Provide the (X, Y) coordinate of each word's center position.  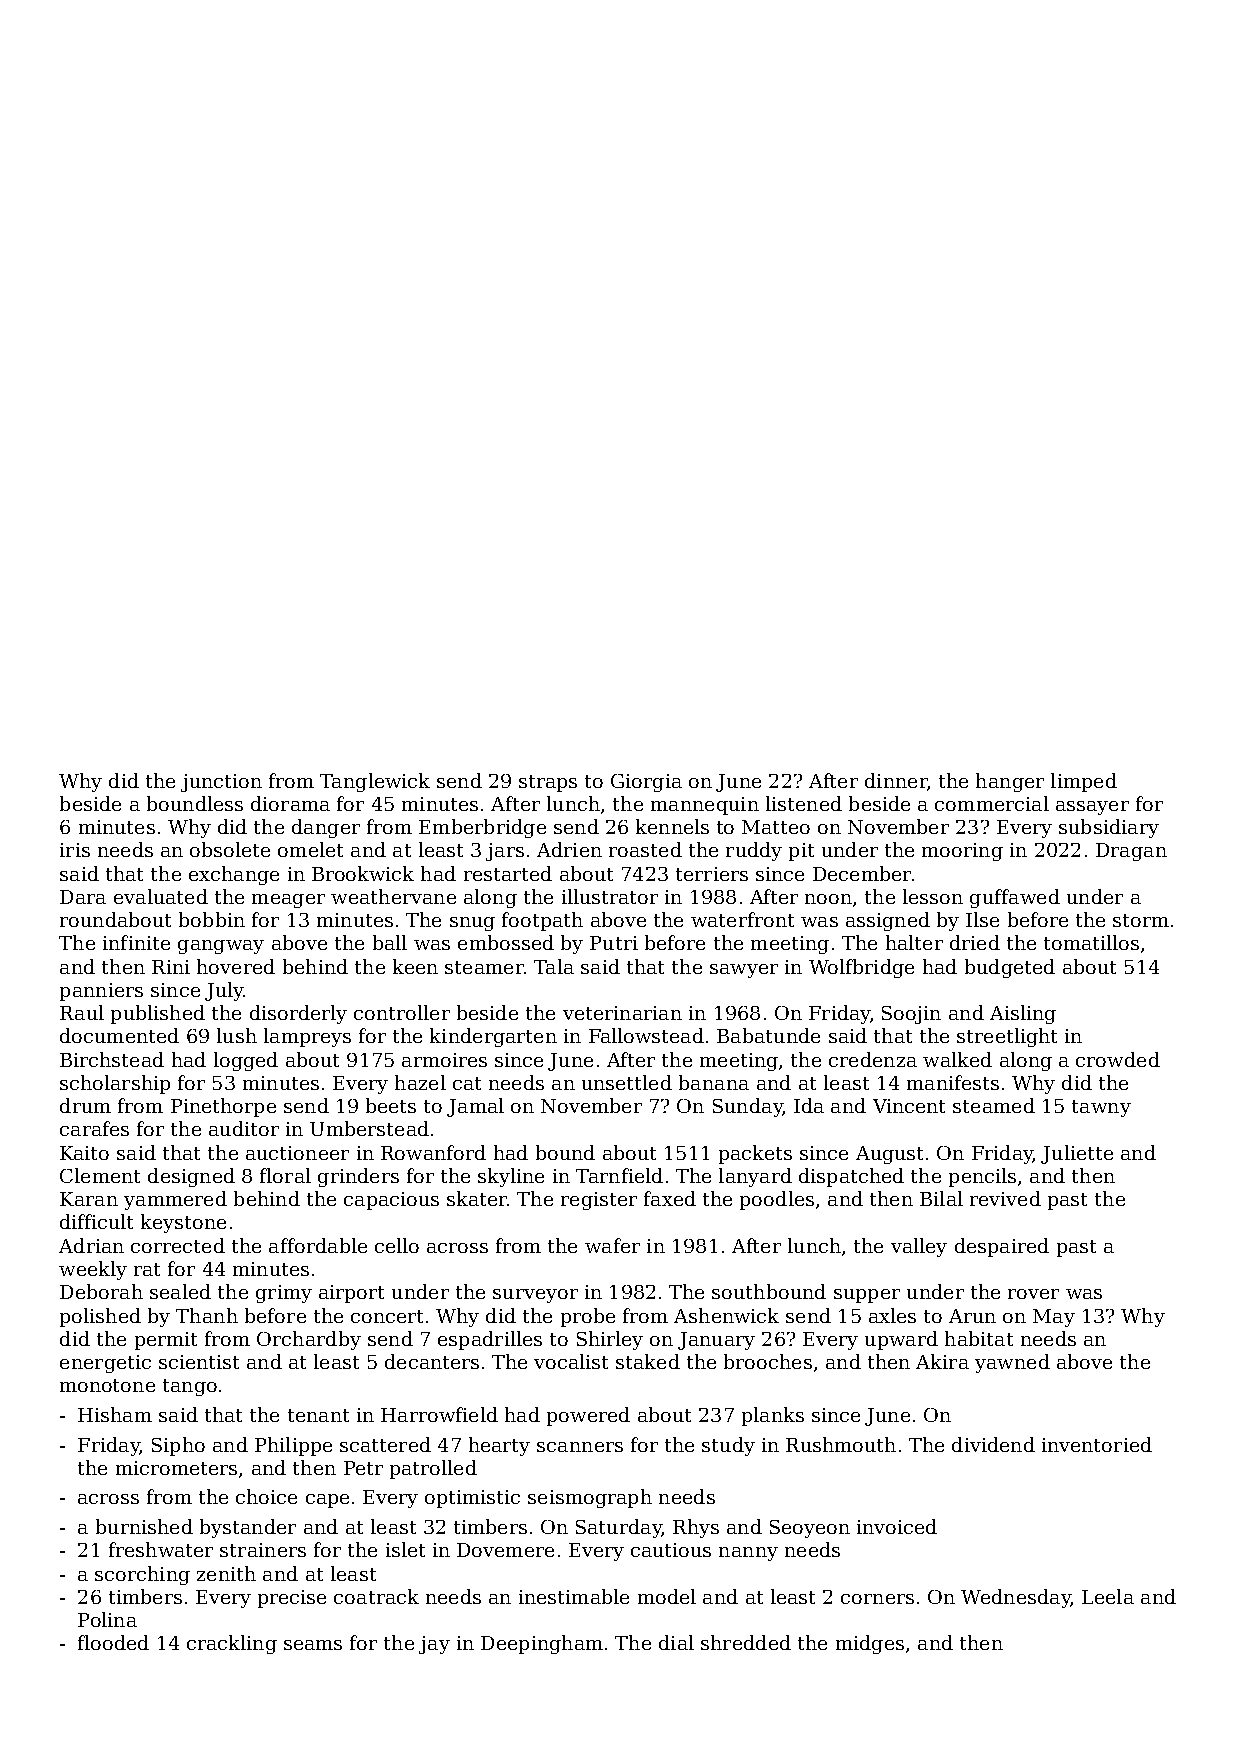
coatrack (376, 1596)
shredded (746, 1642)
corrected (178, 1245)
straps (548, 783)
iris (75, 850)
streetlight (1007, 1037)
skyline (511, 1177)
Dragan (1131, 852)
